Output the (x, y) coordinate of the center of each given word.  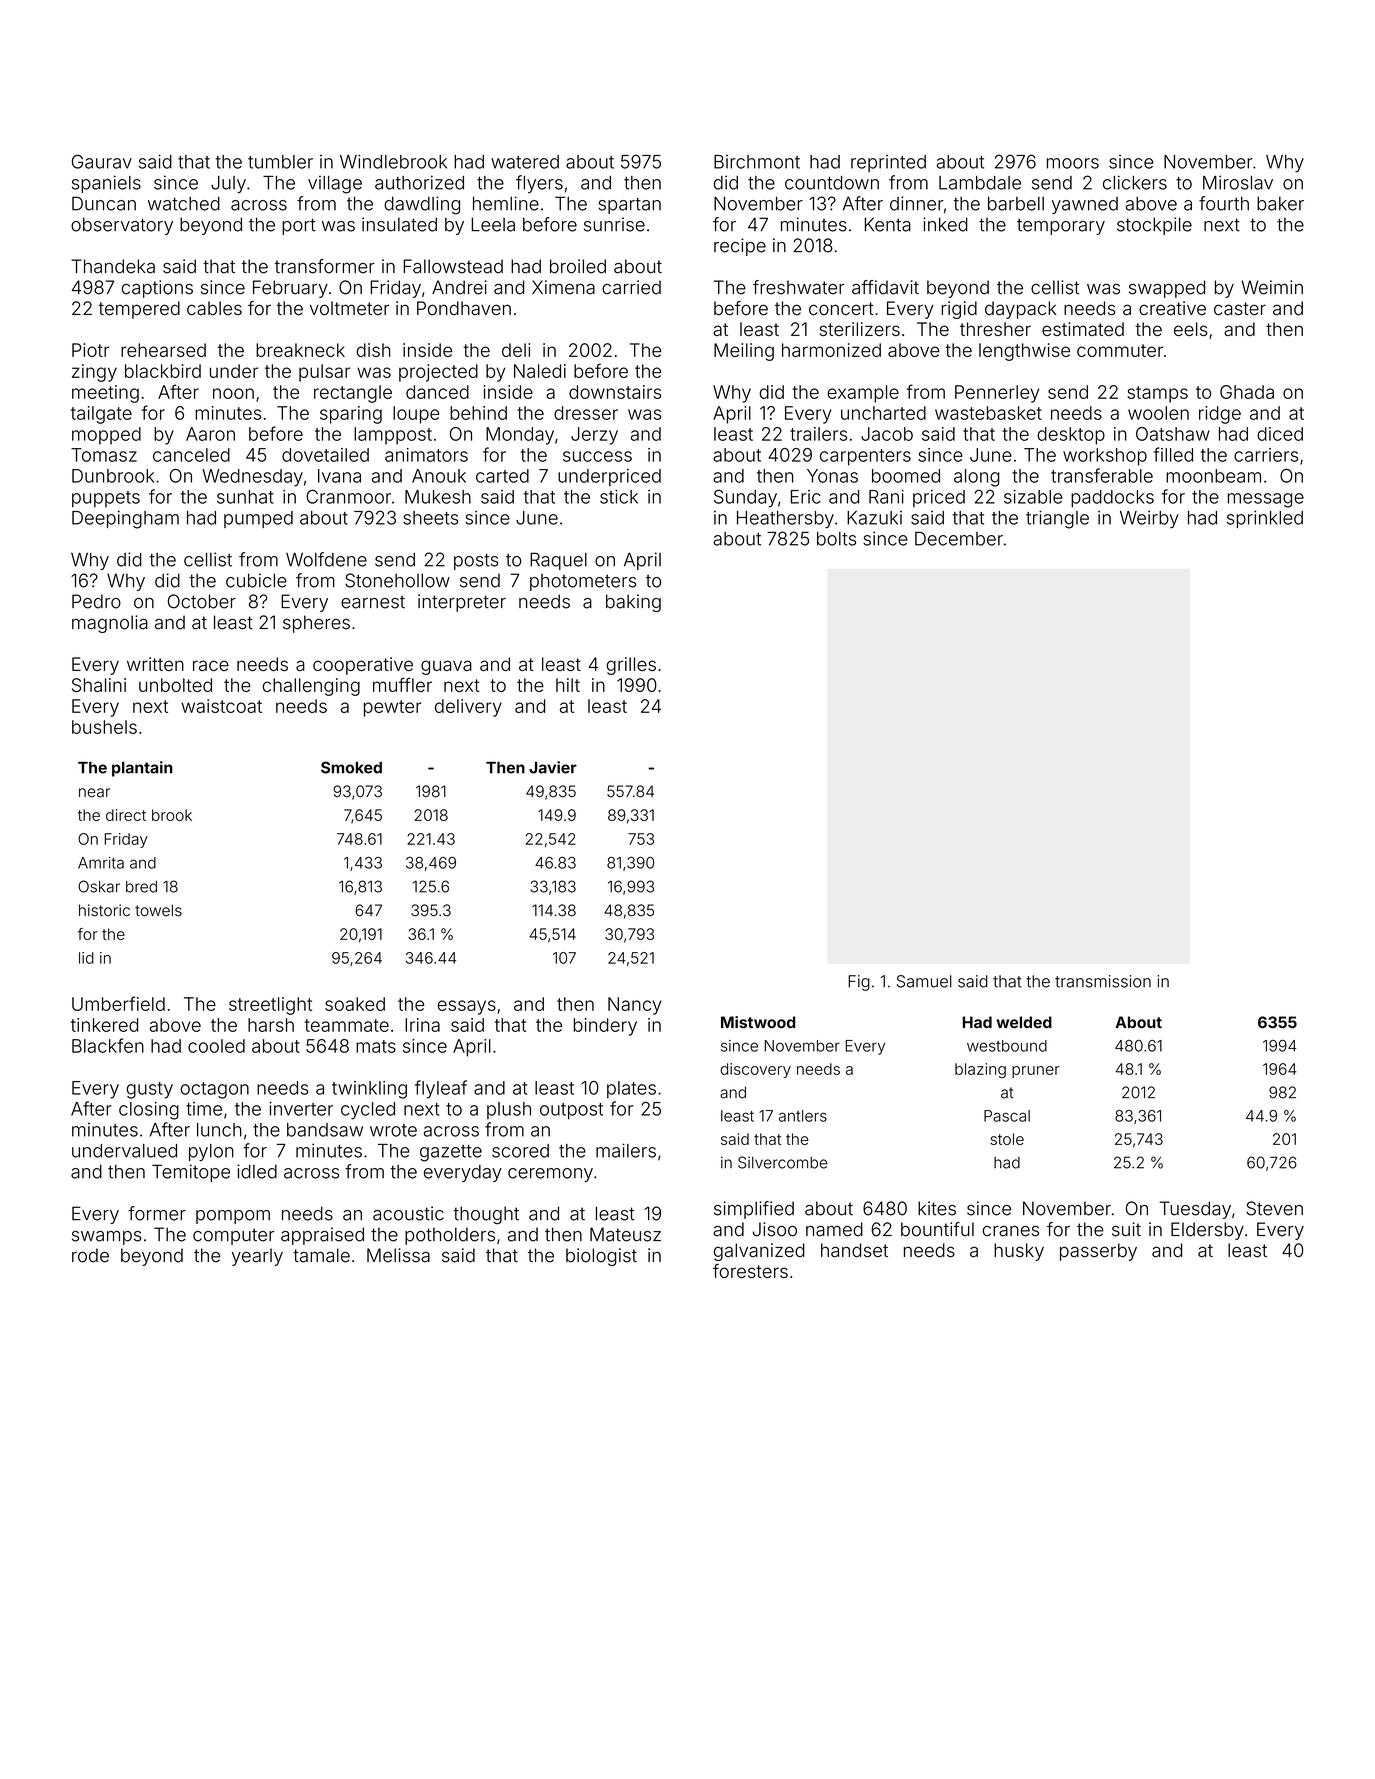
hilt (568, 685)
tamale (321, 1255)
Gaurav (102, 161)
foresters (750, 1271)
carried (631, 287)
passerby (1098, 1252)
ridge (1220, 415)
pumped (258, 519)
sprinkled (1265, 519)
